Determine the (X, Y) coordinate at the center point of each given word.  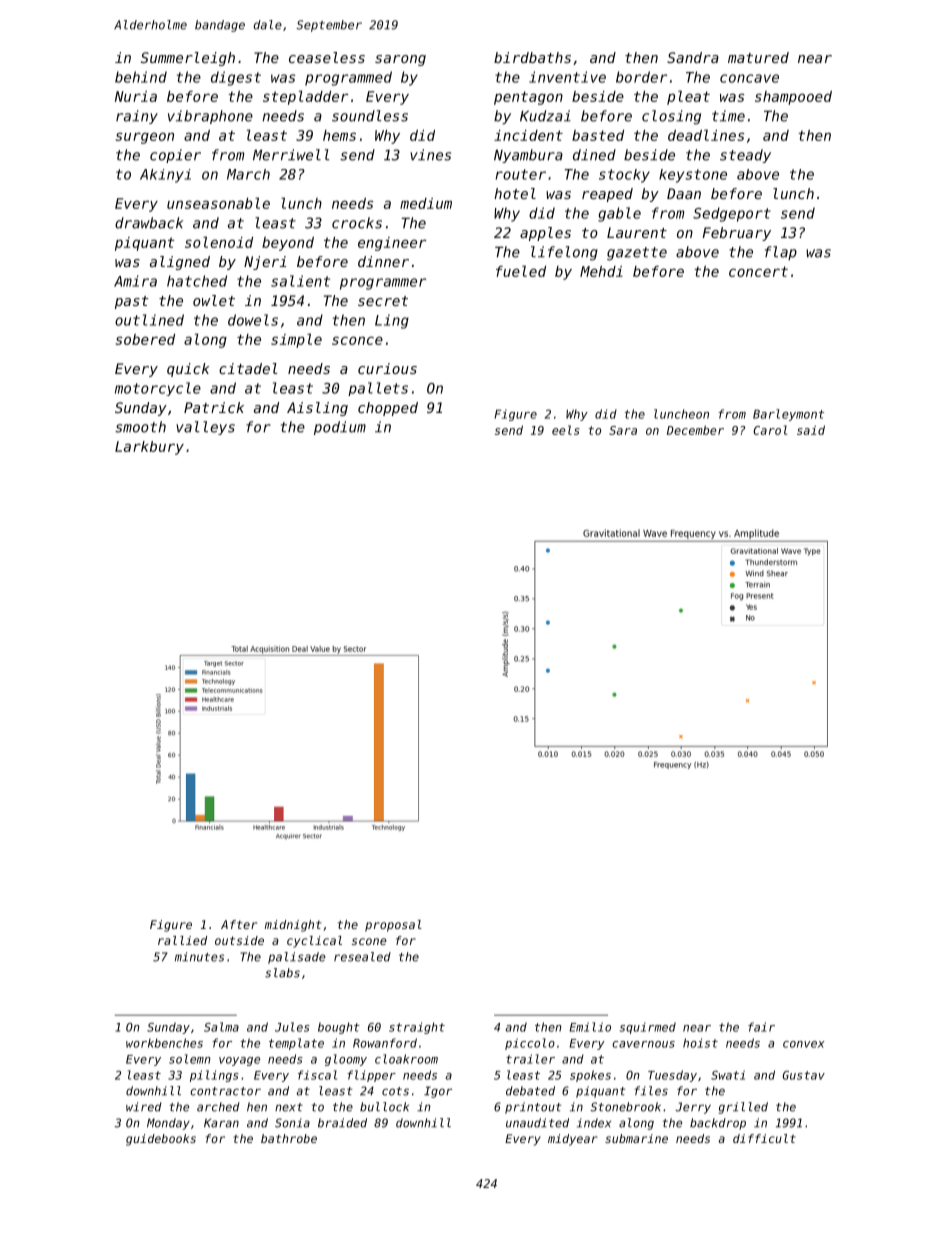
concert (758, 271)
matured (758, 57)
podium (340, 428)
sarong (400, 60)
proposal (393, 926)
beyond (288, 244)
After (239, 924)
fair (761, 1027)
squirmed (648, 1028)
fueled (521, 271)
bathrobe (289, 1138)
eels (566, 430)
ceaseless (327, 57)
